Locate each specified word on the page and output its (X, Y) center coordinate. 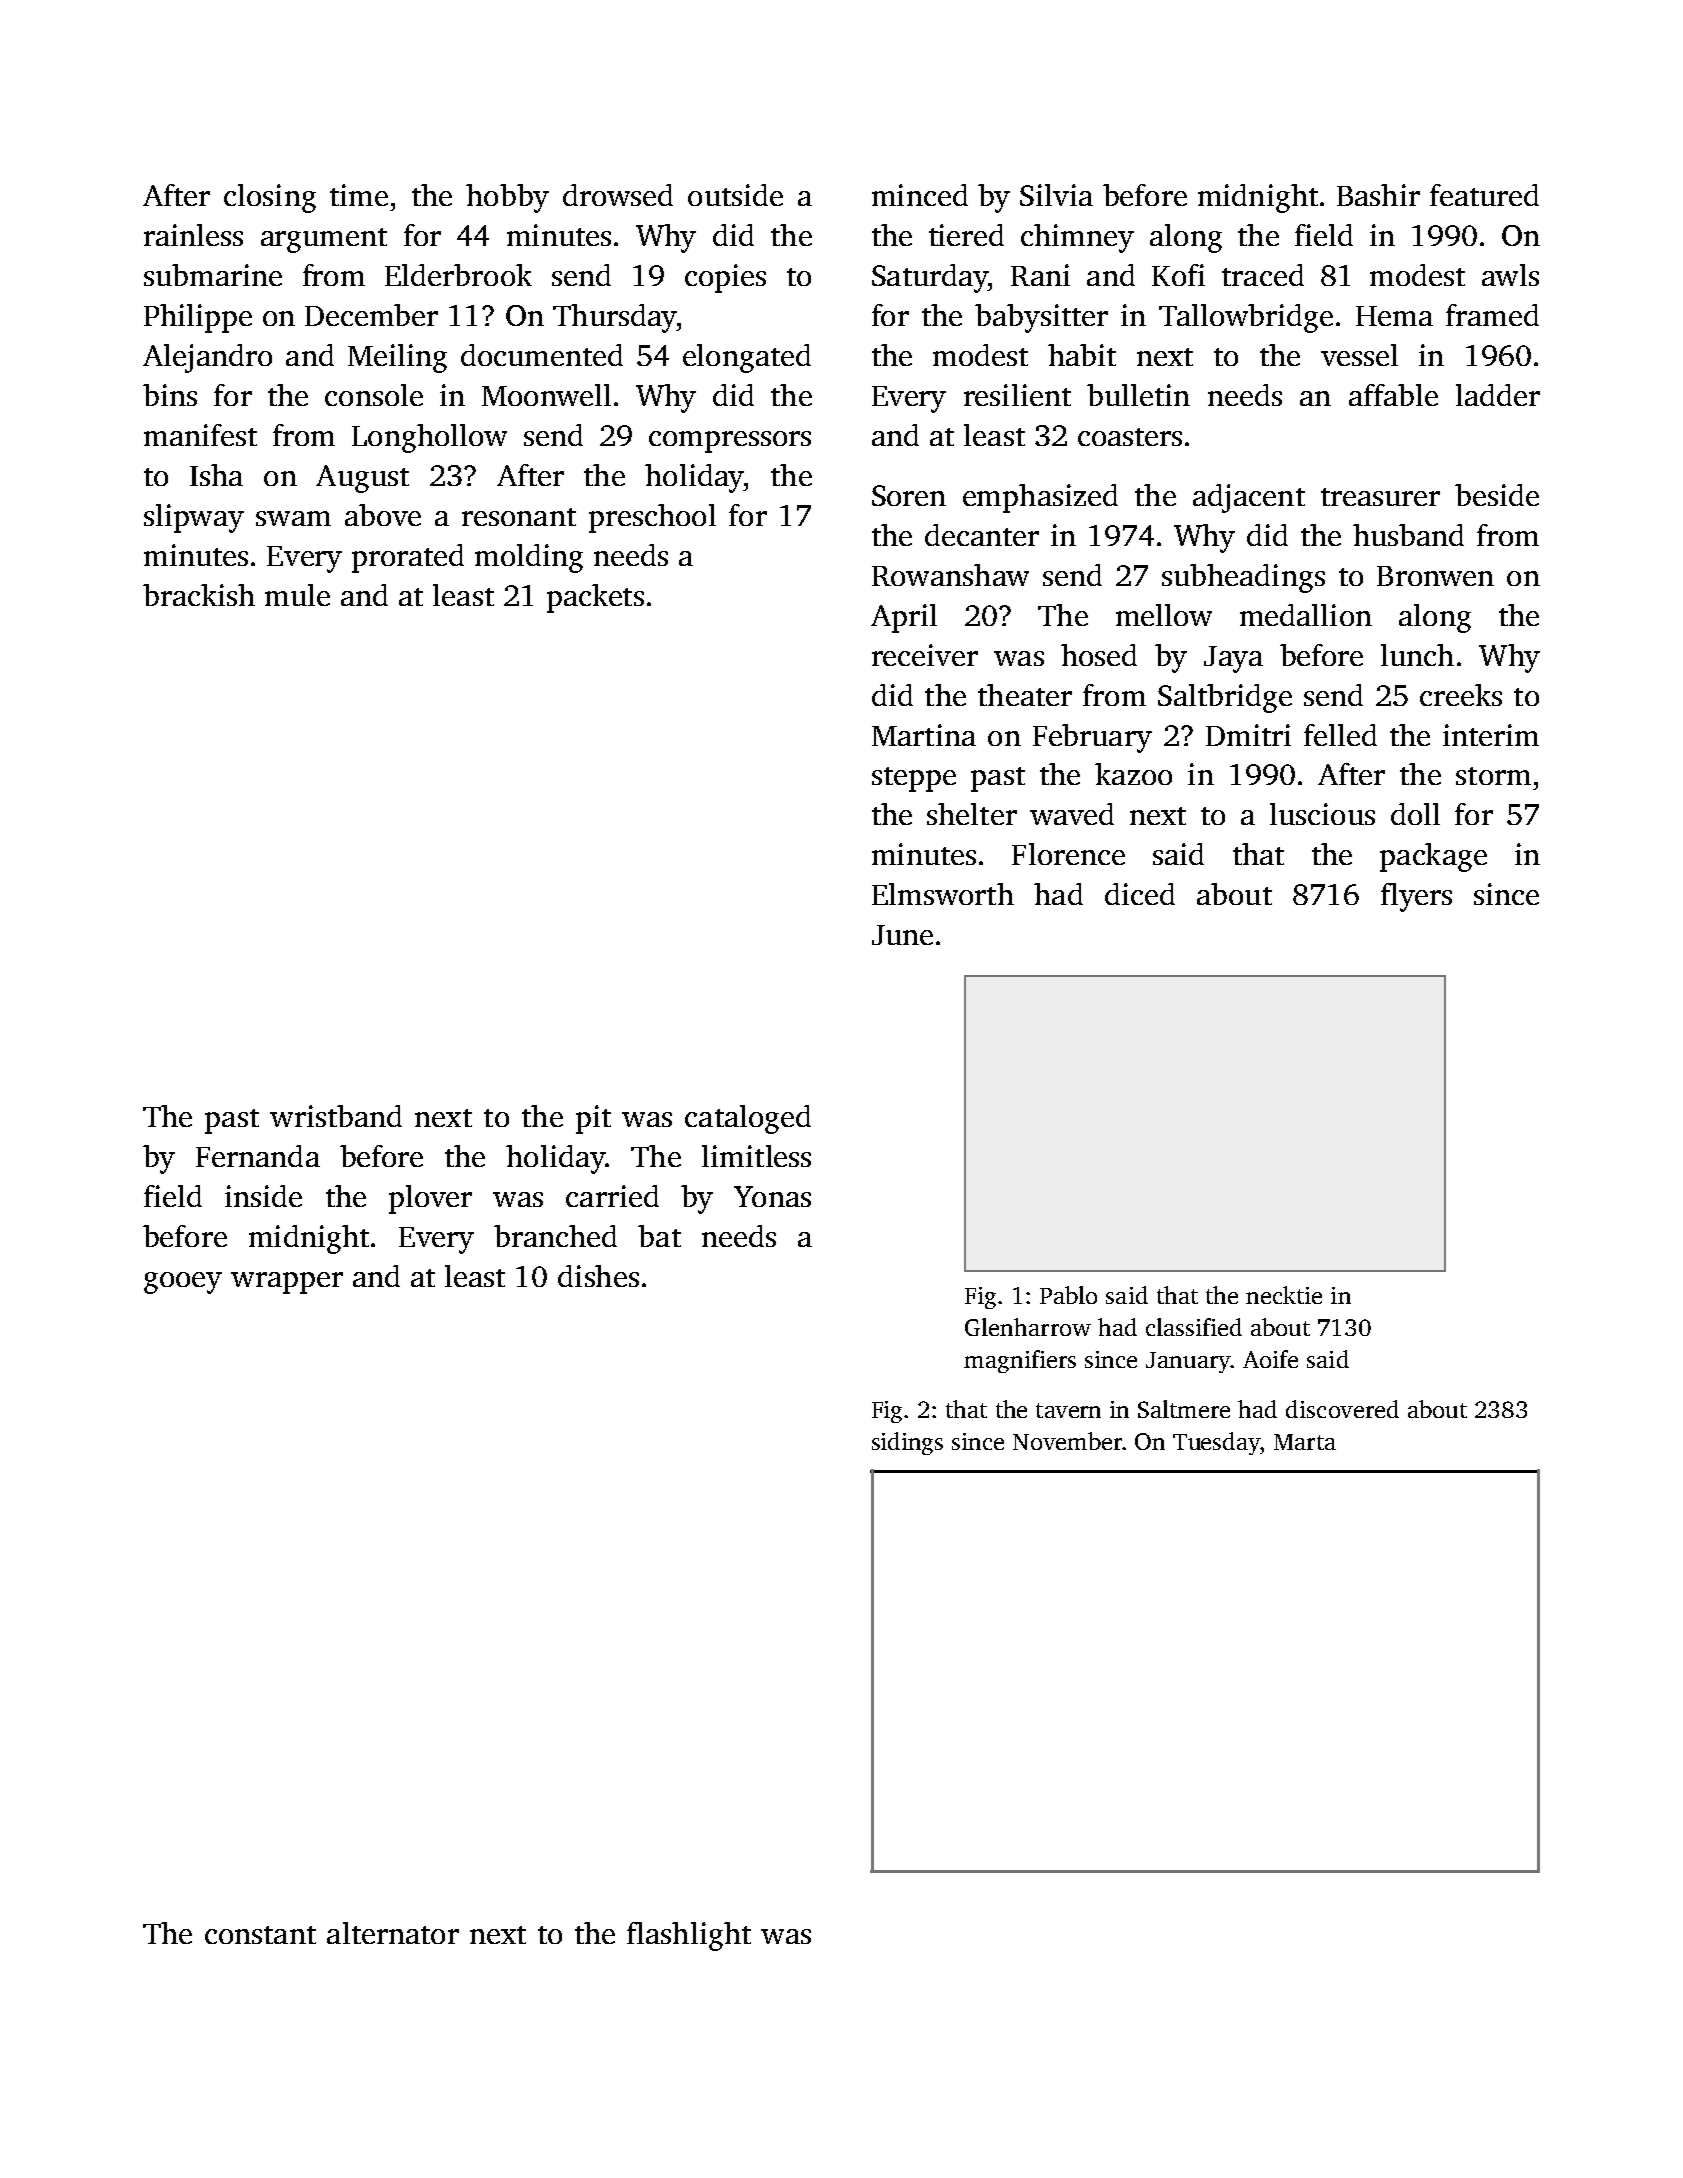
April (904, 618)
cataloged (748, 1119)
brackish (199, 595)
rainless (193, 235)
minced (920, 195)
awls (1510, 275)
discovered (1342, 1409)
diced (1140, 894)
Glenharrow (1028, 1327)
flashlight (689, 1936)
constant (260, 1935)
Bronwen (1435, 576)
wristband (336, 1116)
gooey (183, 1283)
